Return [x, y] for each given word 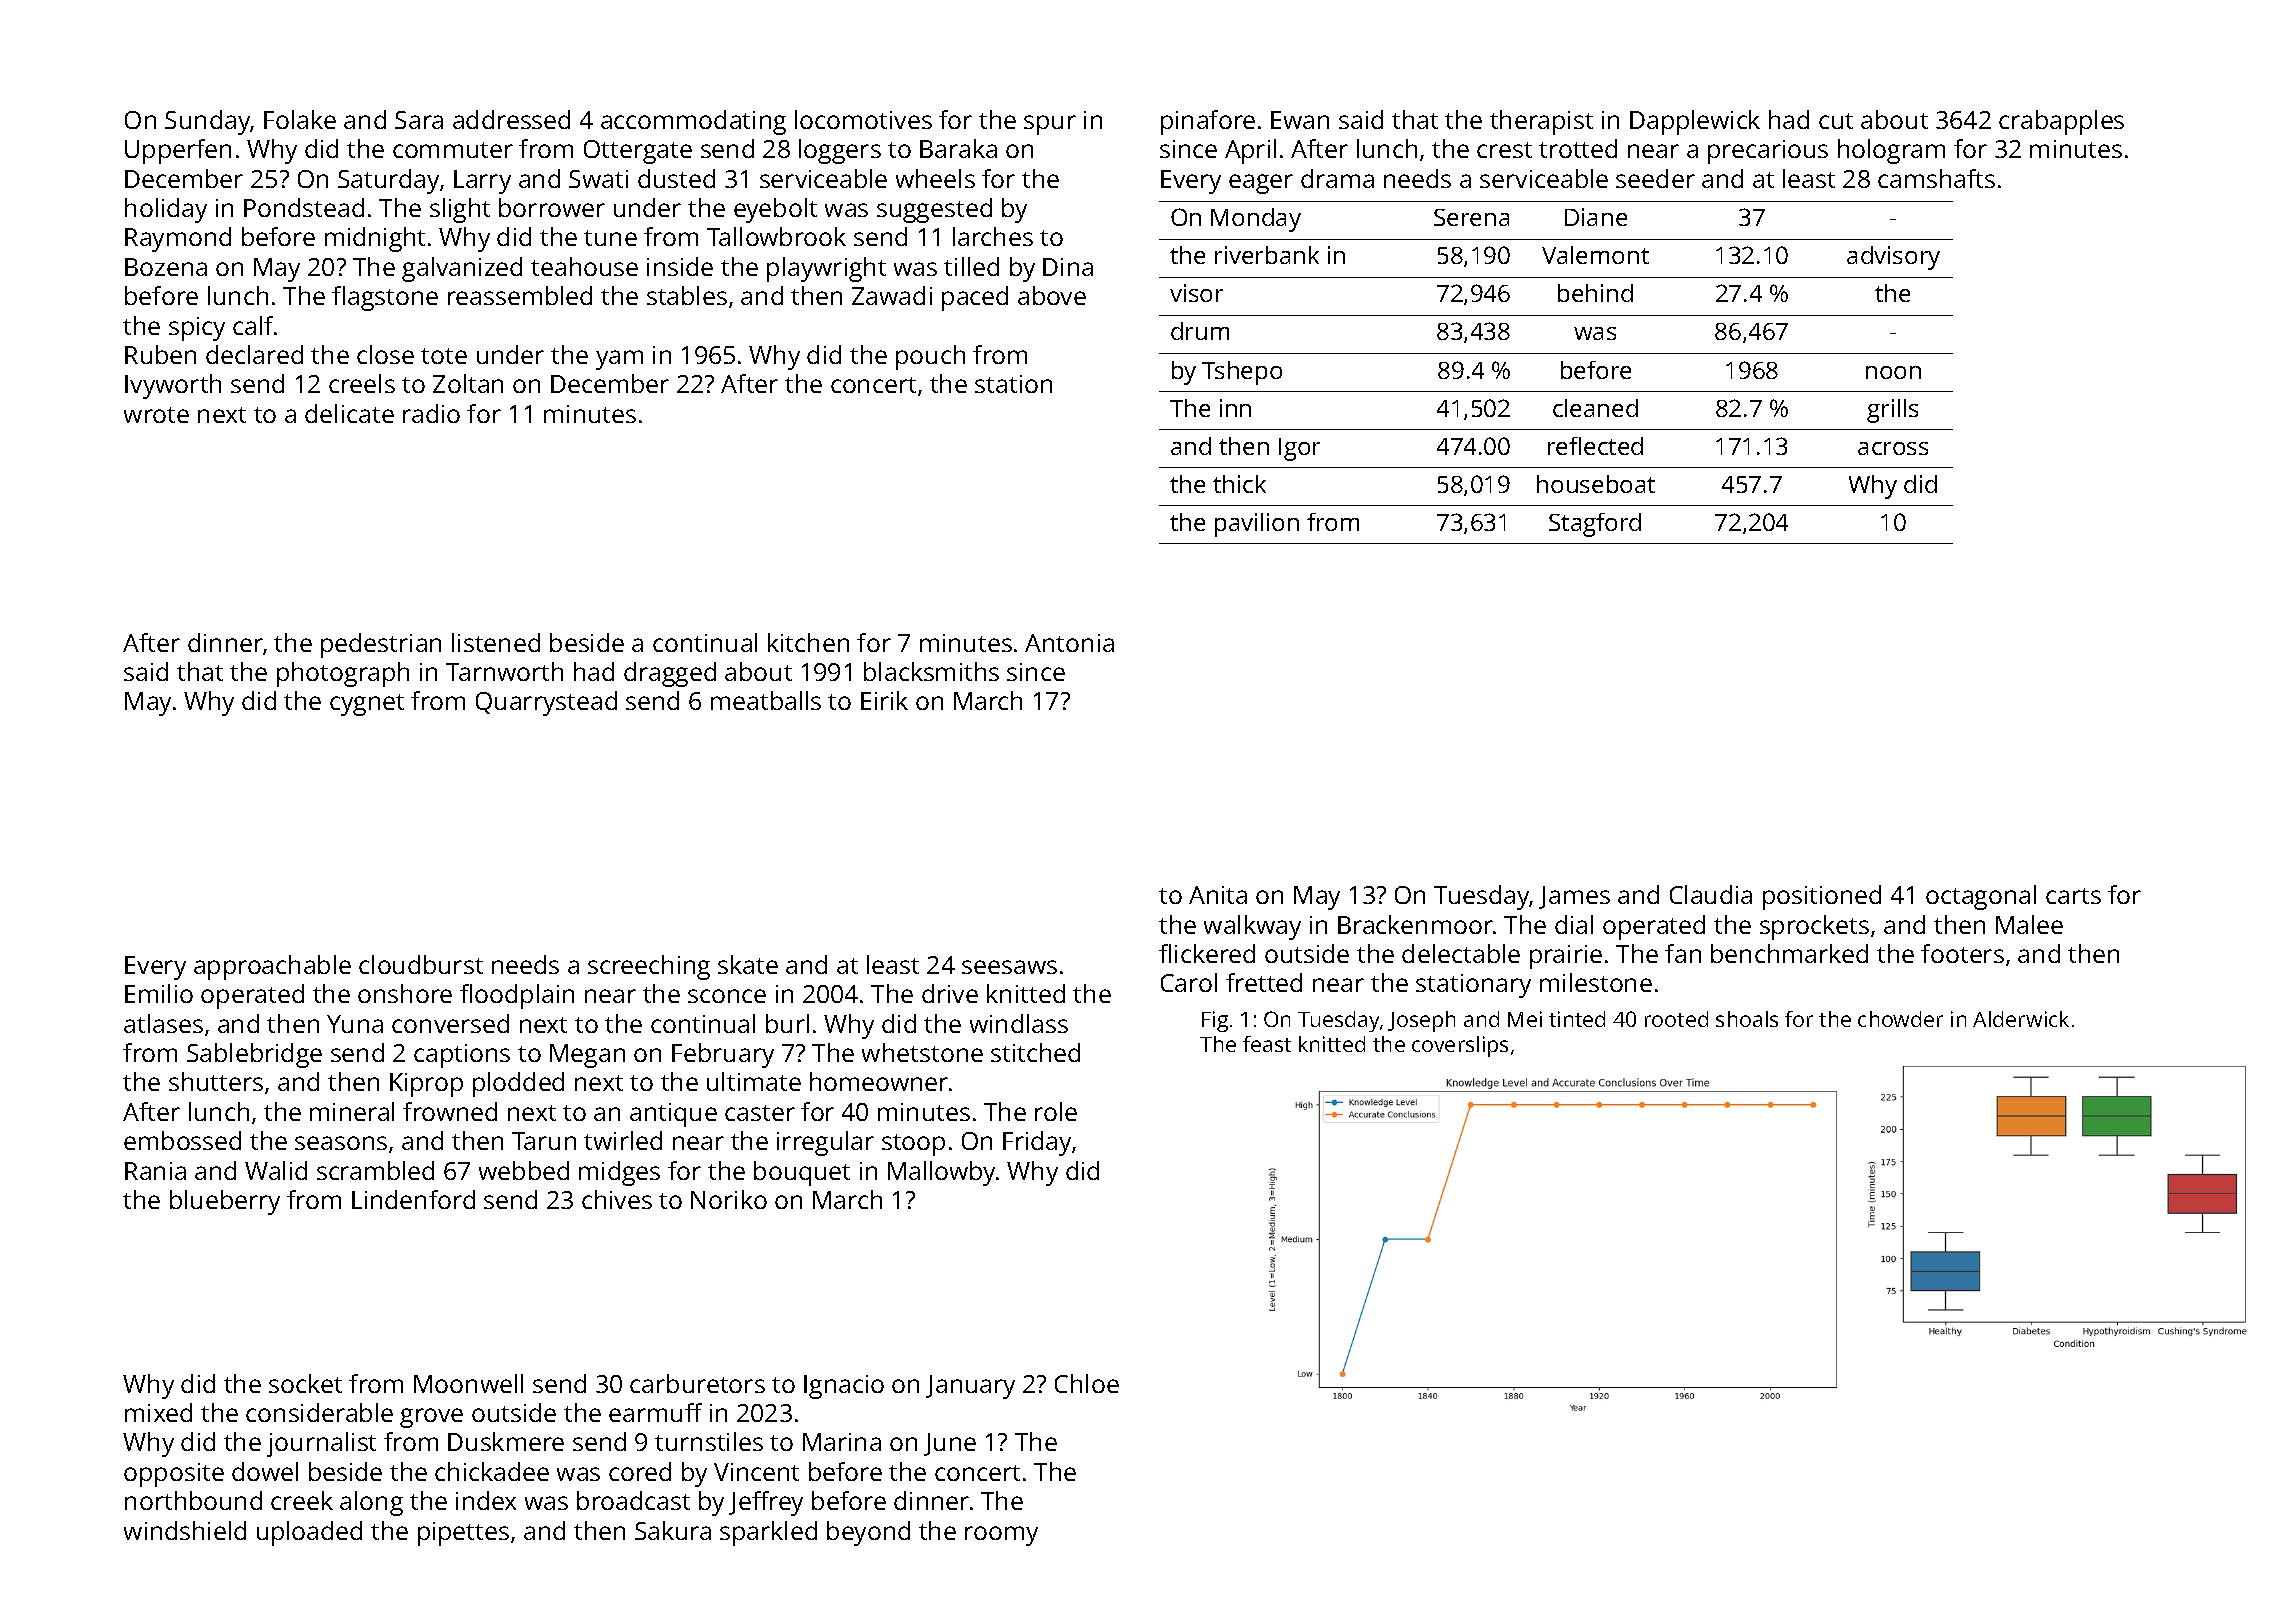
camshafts [1936, 178]
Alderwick [2021, 1019]
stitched [1035, 1052]
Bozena [166, 267]
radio [431, 413]
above [1052, 295]
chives [617, 1199]
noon [1893, 372]
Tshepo [1242, 373]
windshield [185, 1530]
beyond [868, 1533]
